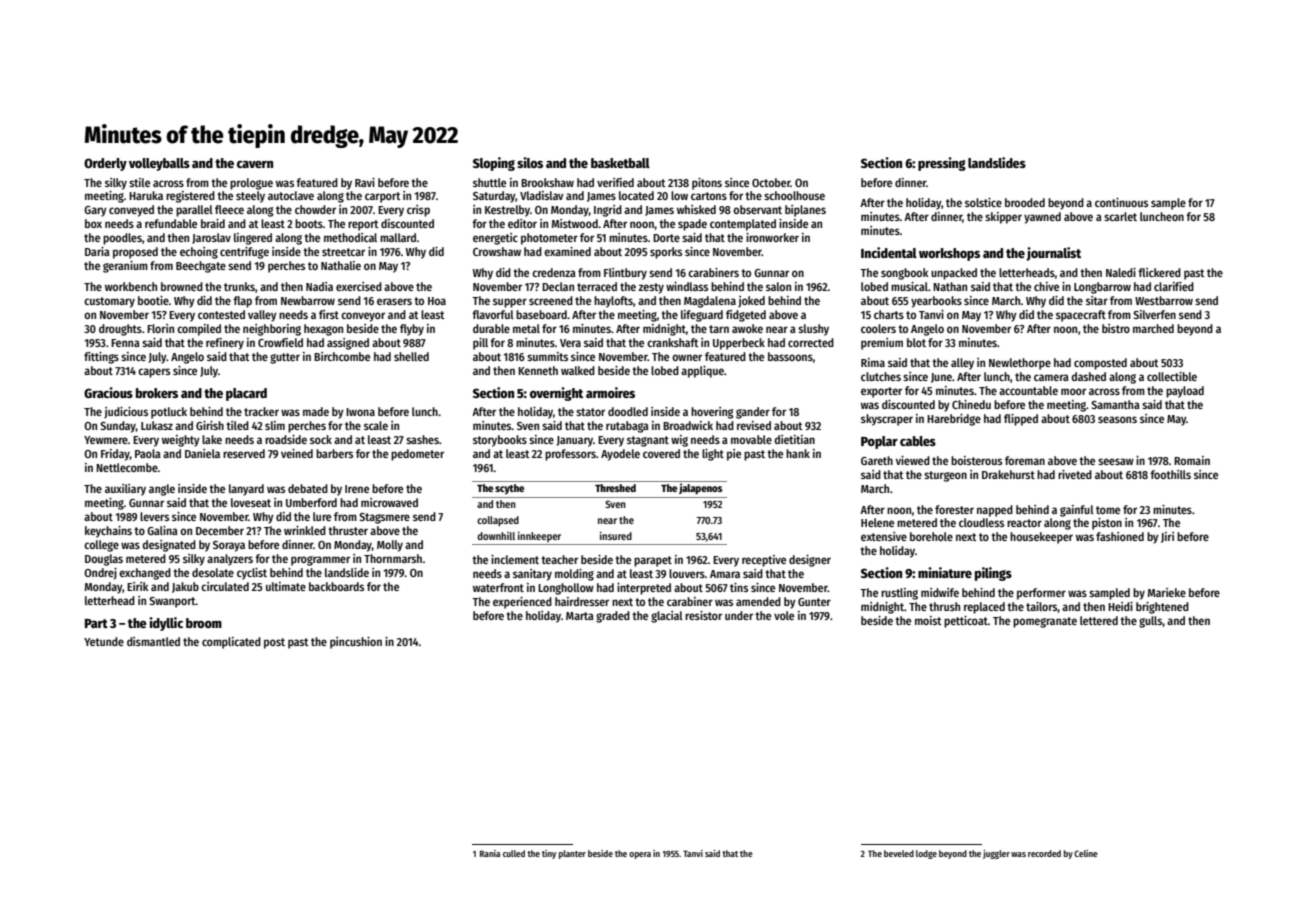 The width and height of the image is (1308, 924). Describe the element at coordinates (365, 182) in the image. I see `Ravi` at that location.
